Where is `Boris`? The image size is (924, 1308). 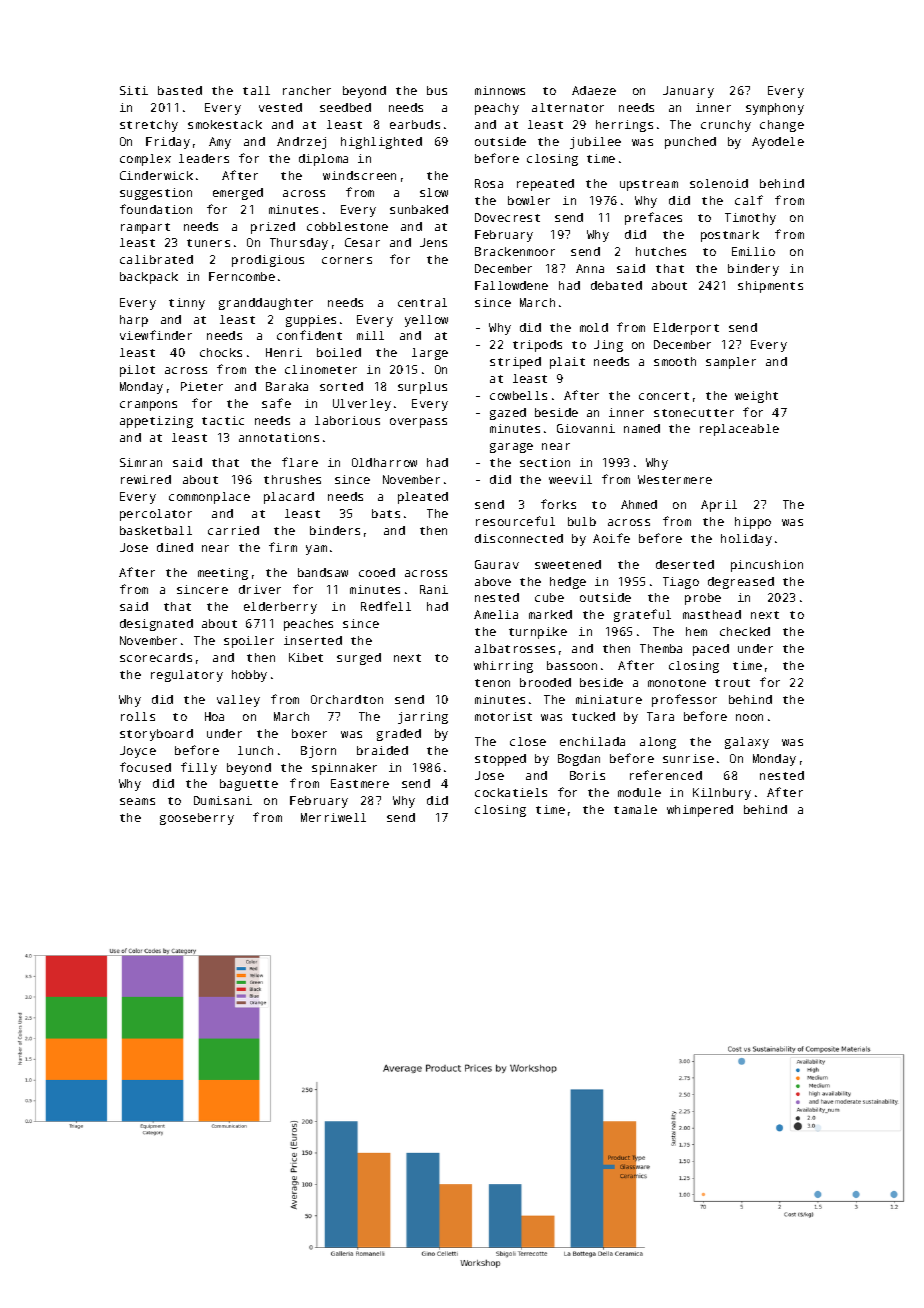 Boris is located at coordinates (587, 775).
